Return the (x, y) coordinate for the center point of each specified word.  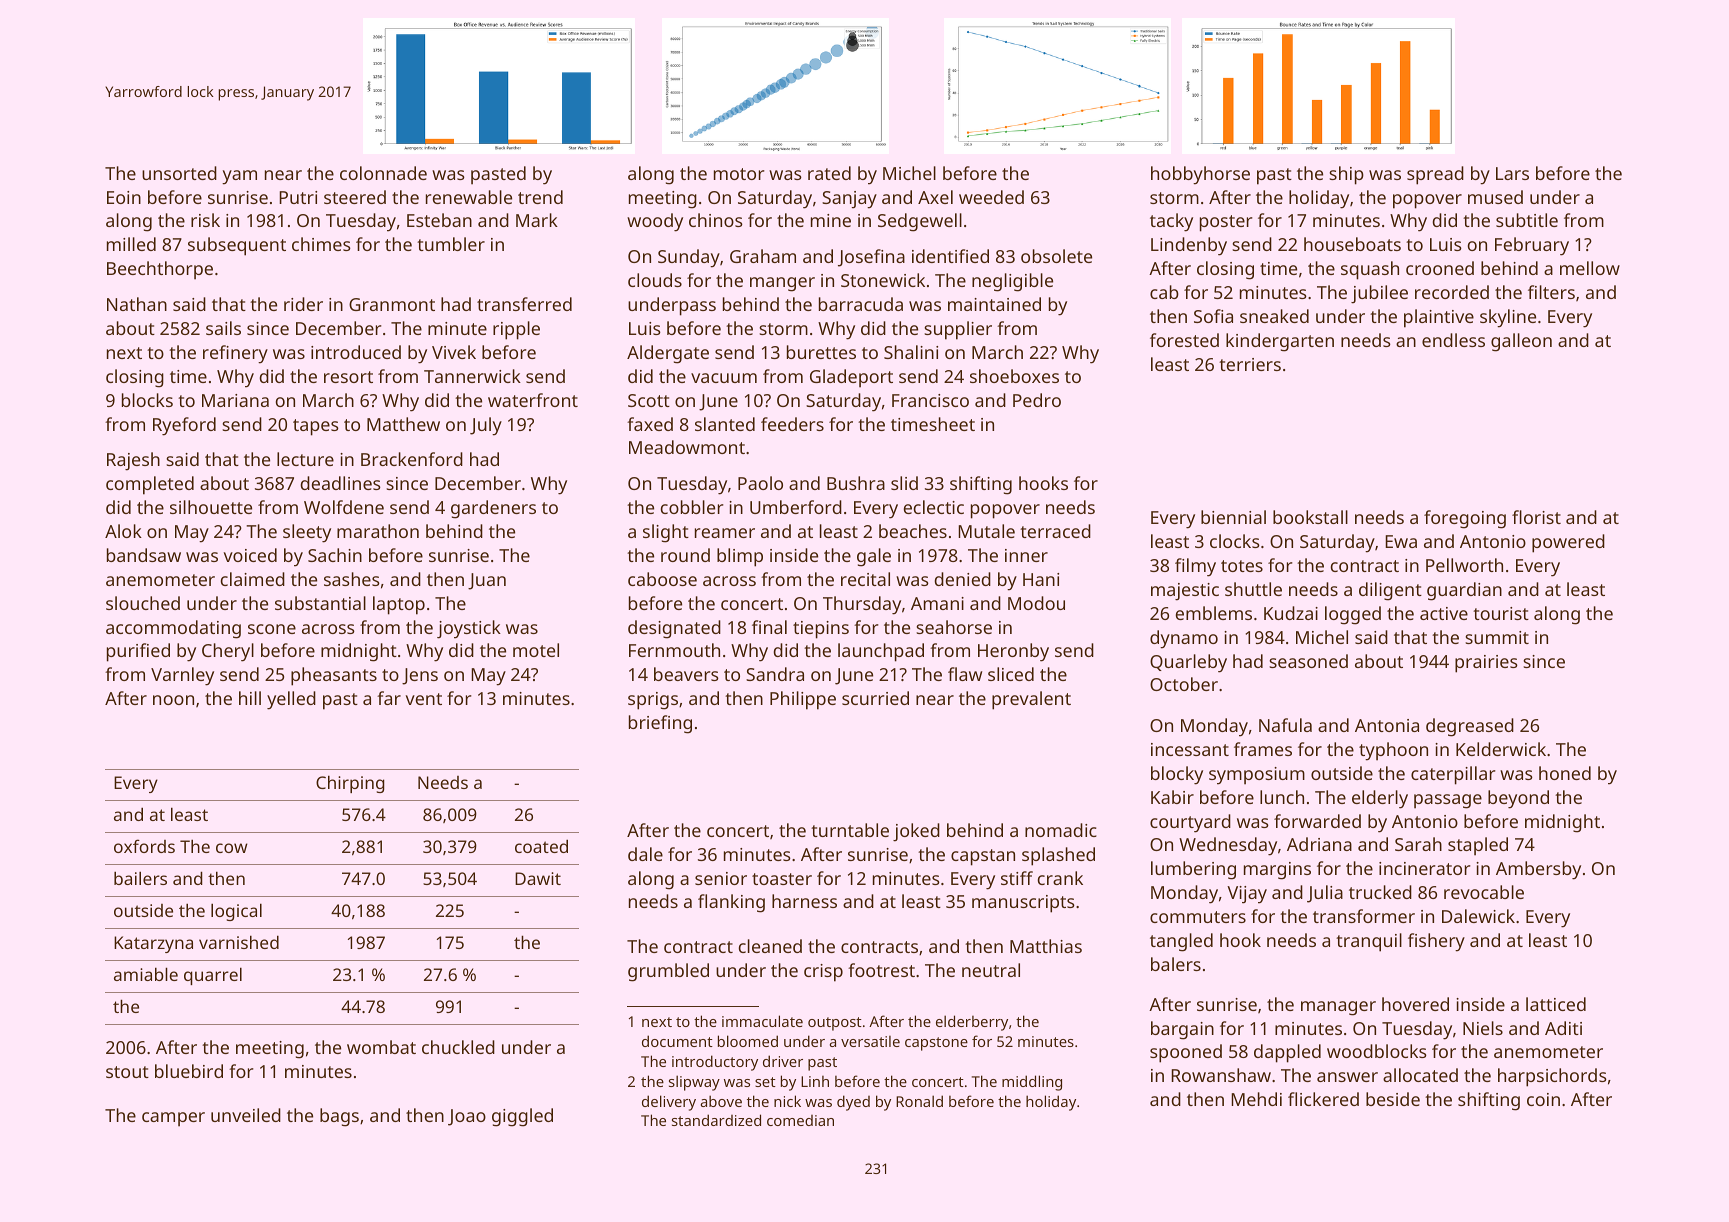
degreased (1470, 727)
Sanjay (849, 200)
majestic (1185, 592)
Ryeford (184, 426)
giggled (522, 1117)
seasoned (1308, 661)
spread (1435, 175)
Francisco (930, 400)
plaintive (1439, 318)
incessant (1190, 749)
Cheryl (228, 652)
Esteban (439, 220)
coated (541, 846)
